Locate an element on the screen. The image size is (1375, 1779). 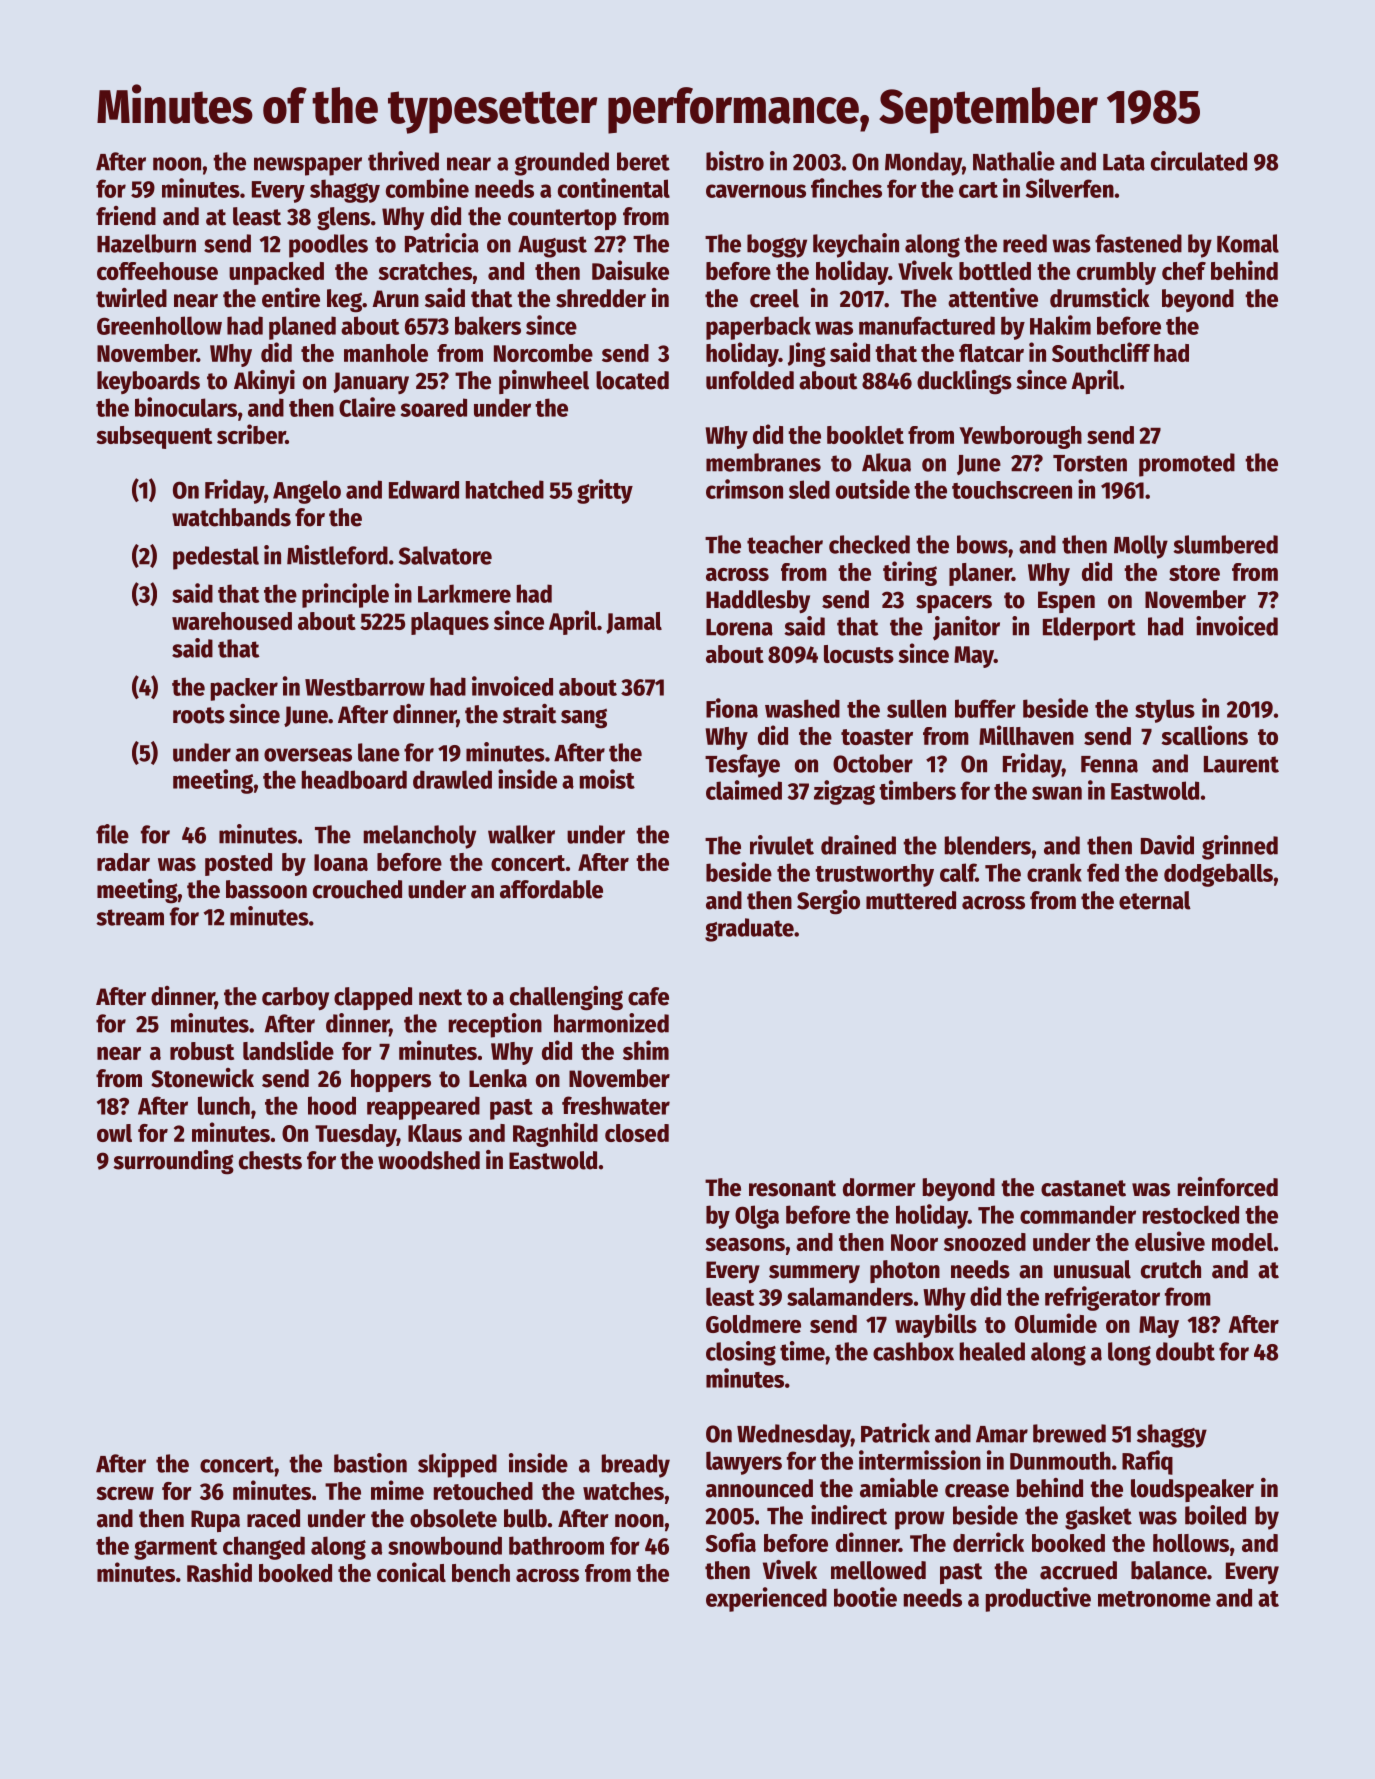
Westbarrow is located at coordinates (365, 687).
